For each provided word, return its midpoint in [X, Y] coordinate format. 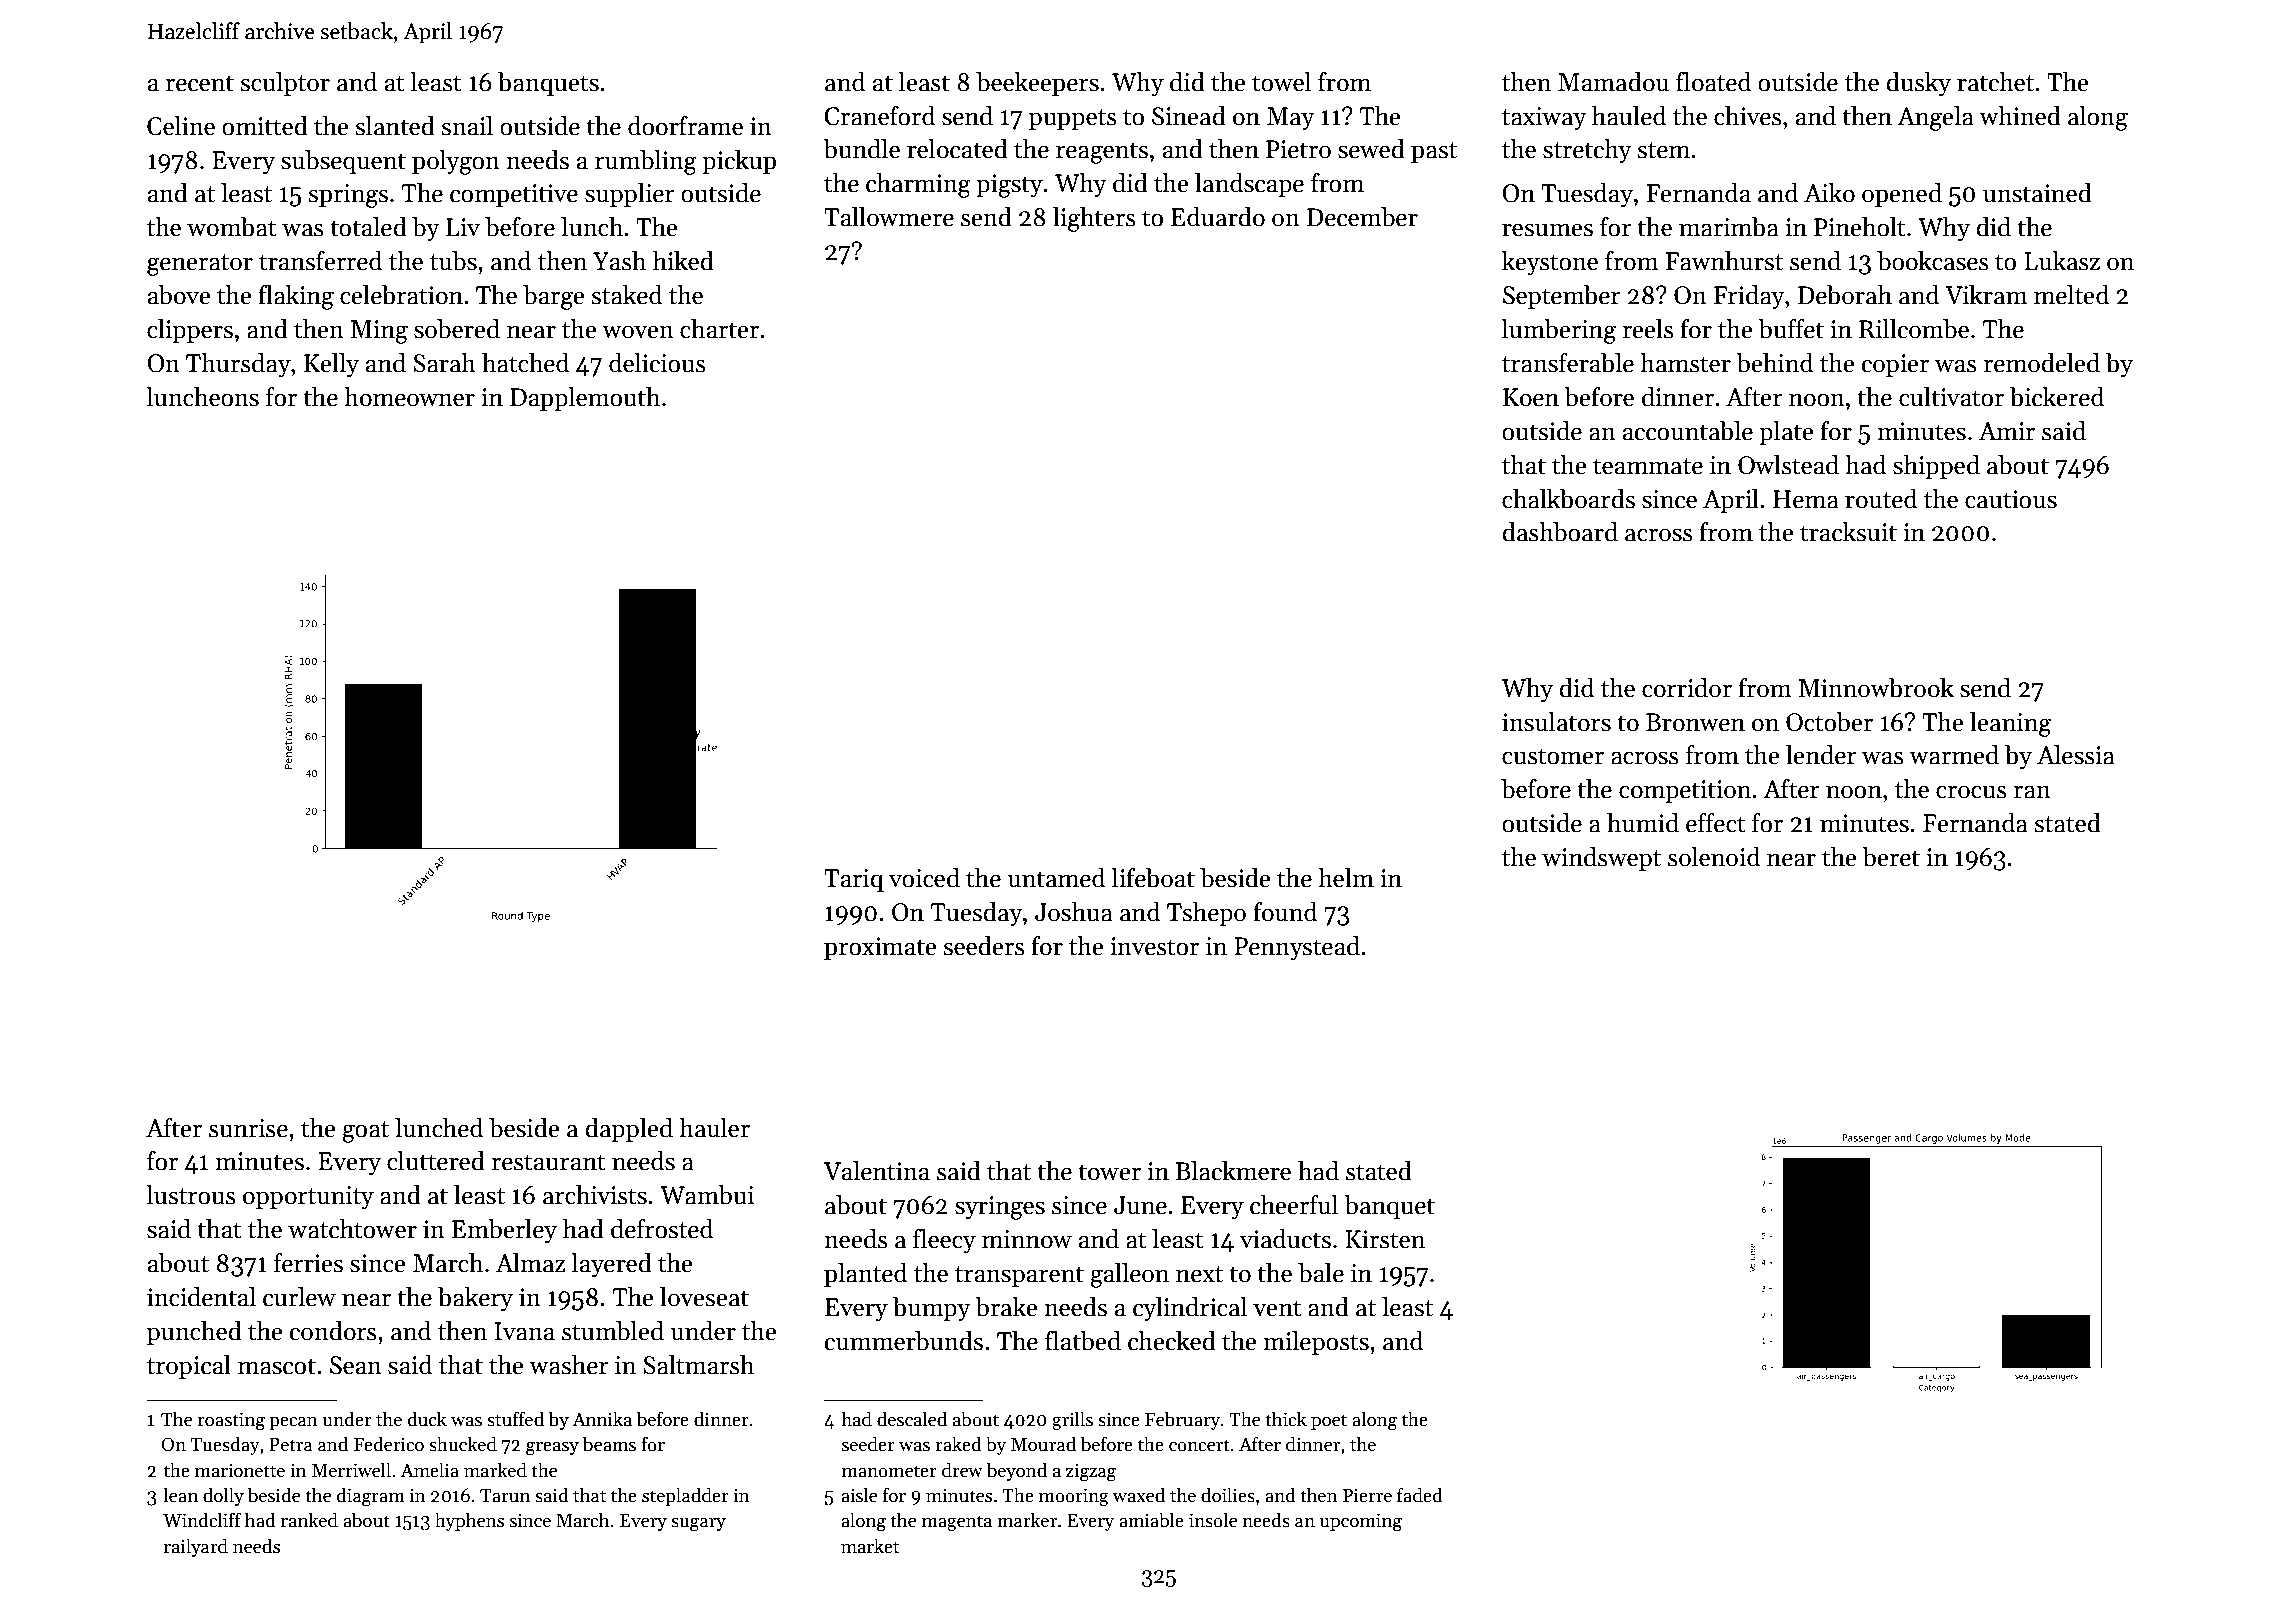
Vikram [1986, 295]
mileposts [1316, 1343]
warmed [1954, 755]
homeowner [409, 397]
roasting [231, 1421]
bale [1321, 1273]
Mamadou [1613, 82]
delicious [657, 363]
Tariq [854, 880]
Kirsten [1385, 1239]
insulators [1556, 722]
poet [1329, 1422]
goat [365, 1132]
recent [199, 83]
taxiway [1544, 118]
